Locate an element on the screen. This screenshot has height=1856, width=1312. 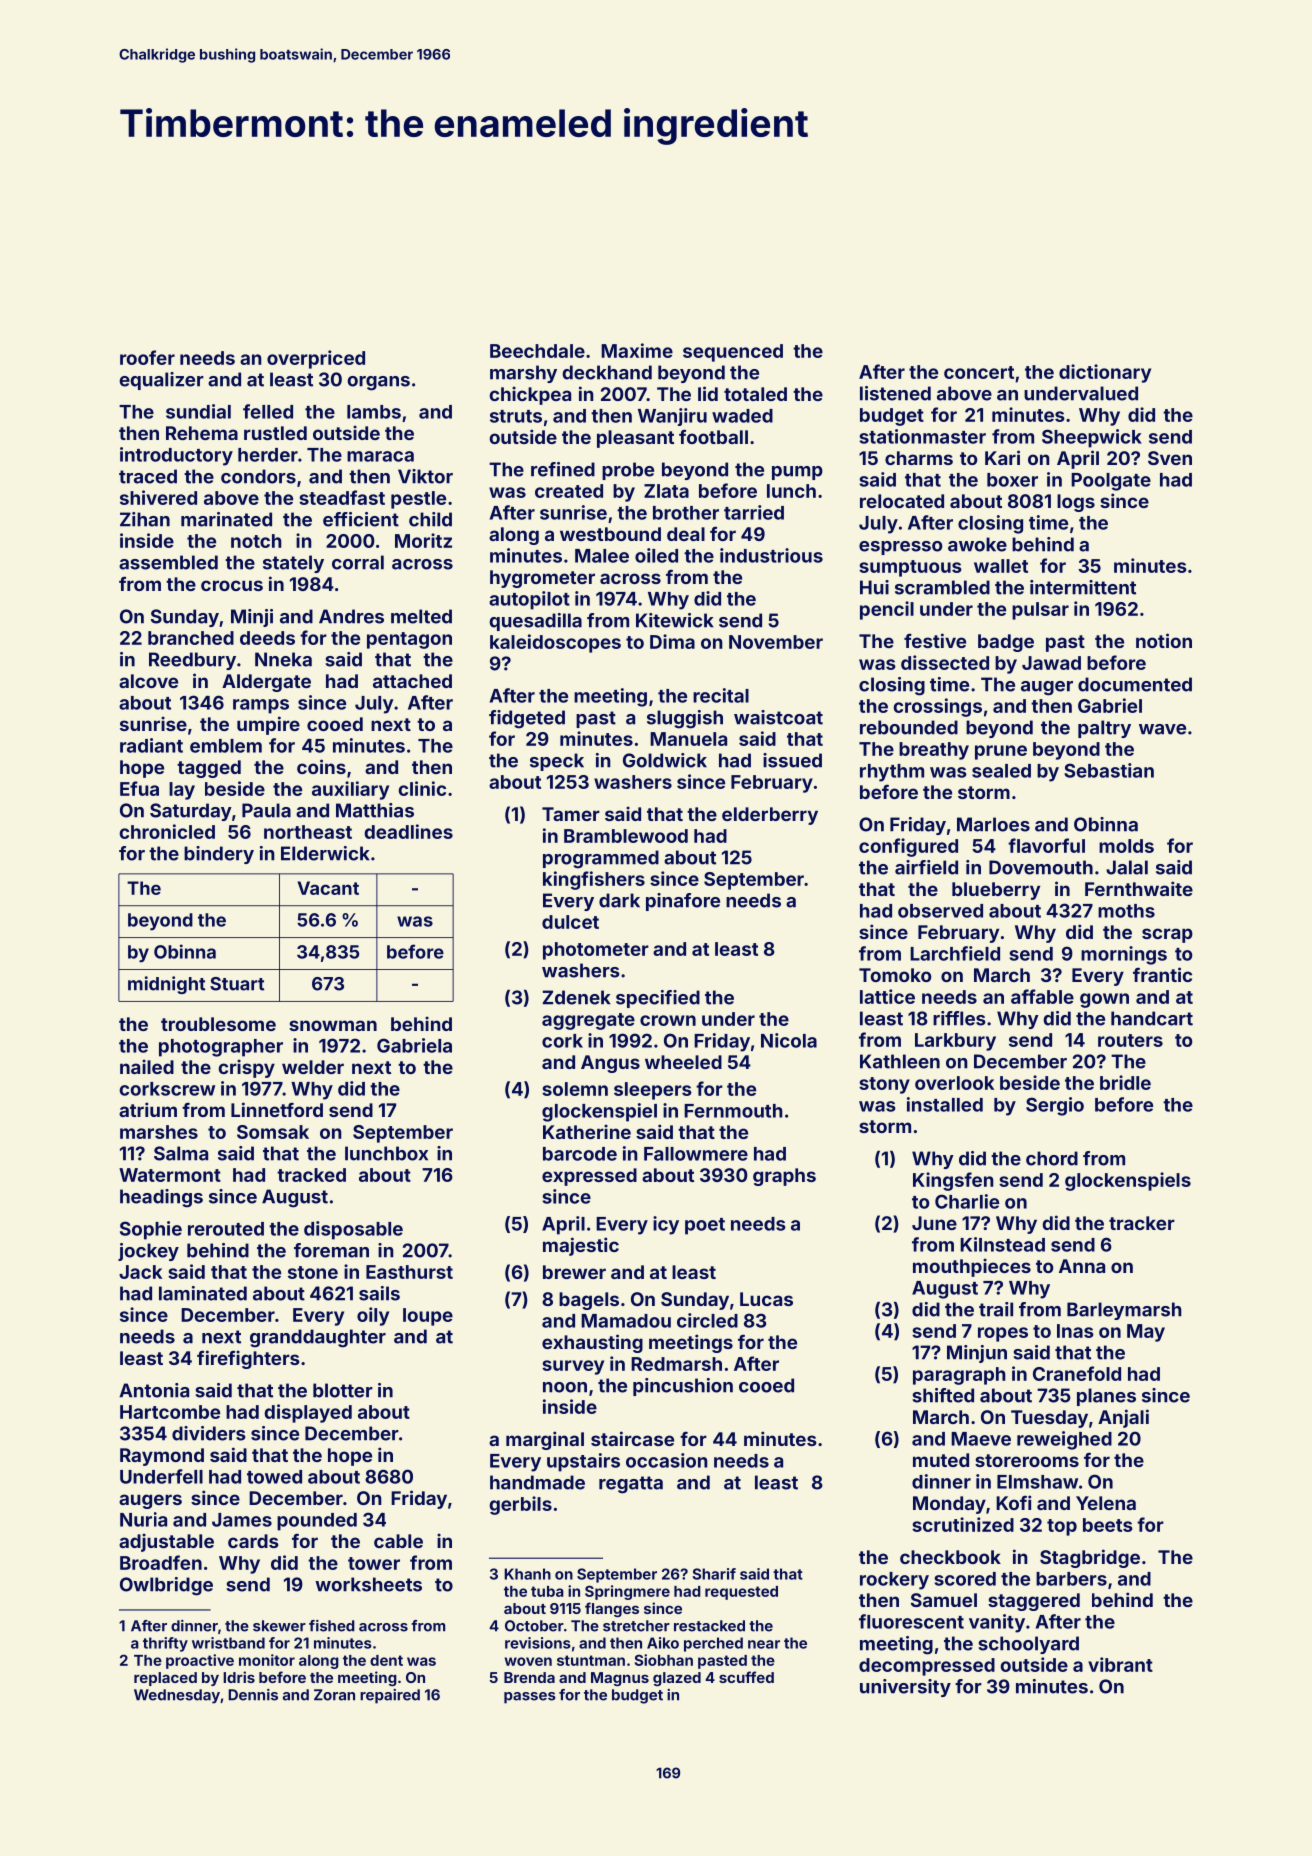
branched is located at coordinates (191, 638).
